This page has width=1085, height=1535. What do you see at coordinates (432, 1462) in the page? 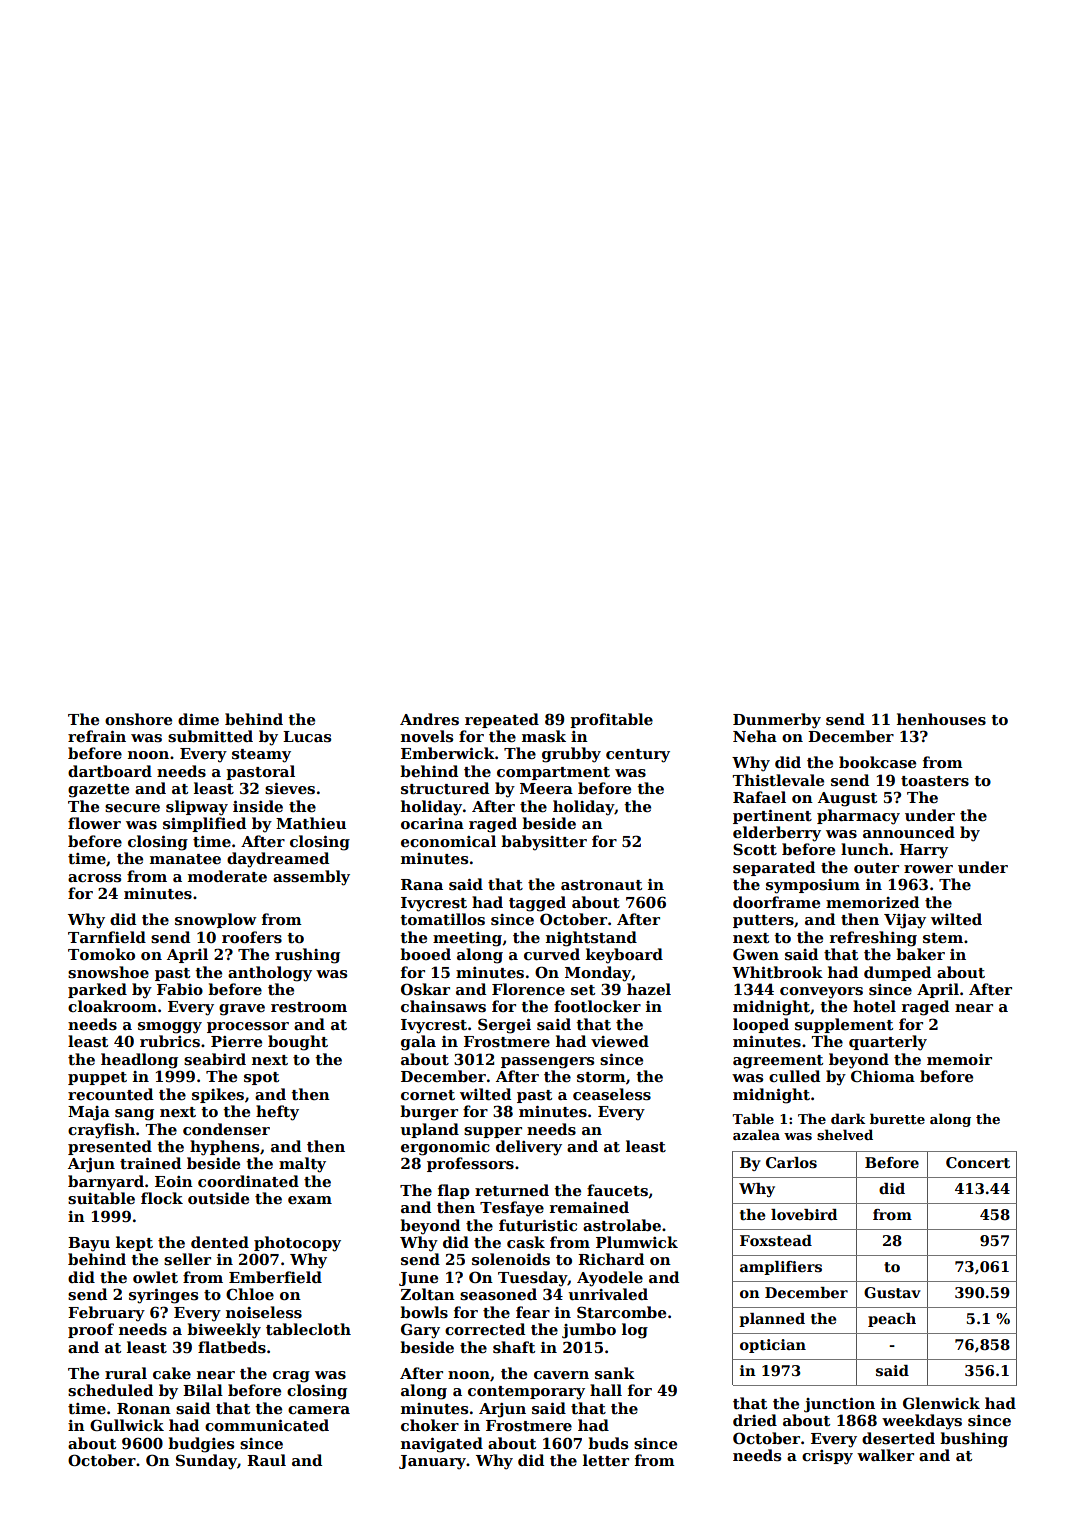
I see `January` at bounding box center [432, 1462].
